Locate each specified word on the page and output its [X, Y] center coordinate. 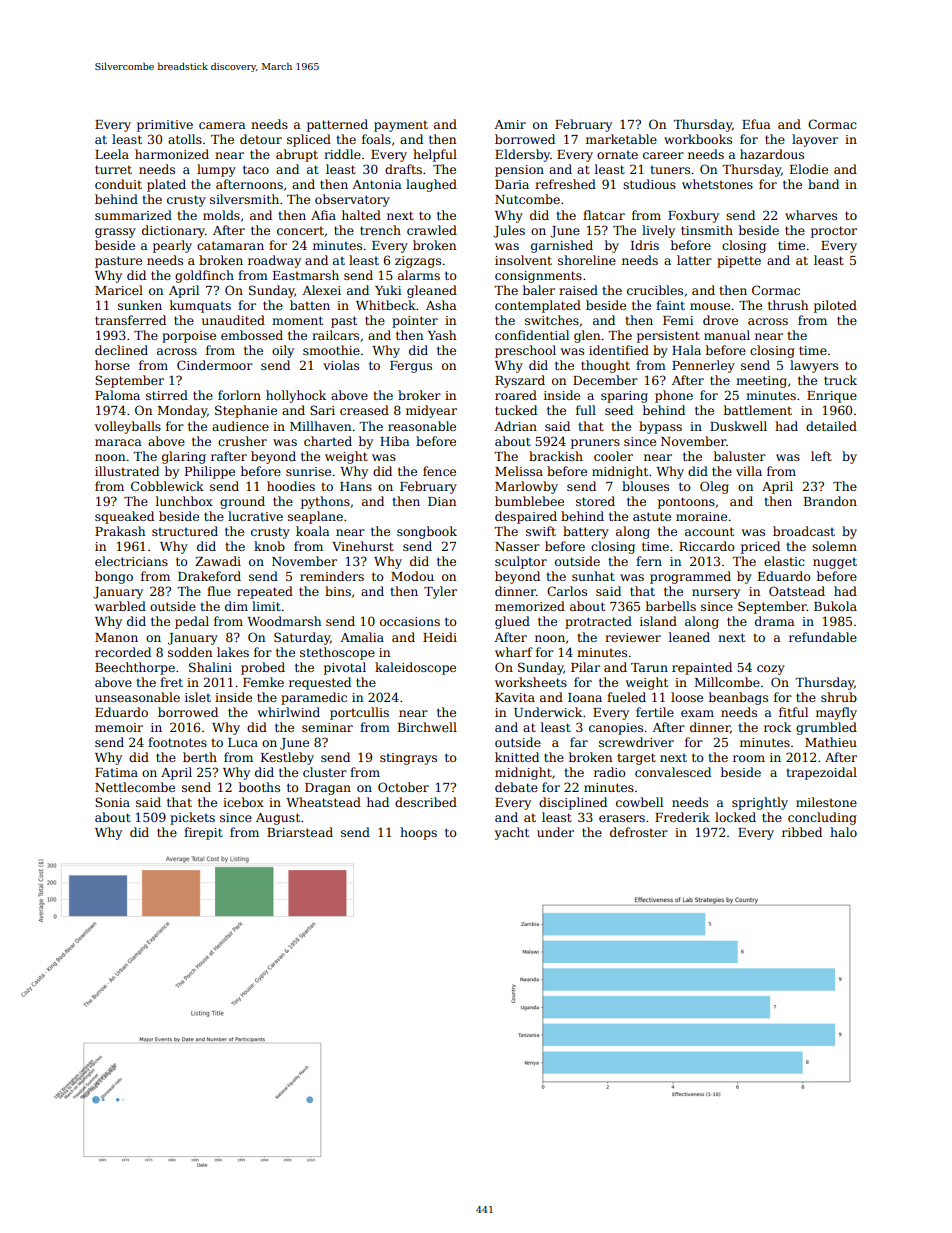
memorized [530, 606]
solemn [834, 546]
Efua [756, 124]
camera [222, 125]
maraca [118, 442]
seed [619, 410]
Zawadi [218, 561]
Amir [510, 124]
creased [364, 410]
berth [200, 757]
